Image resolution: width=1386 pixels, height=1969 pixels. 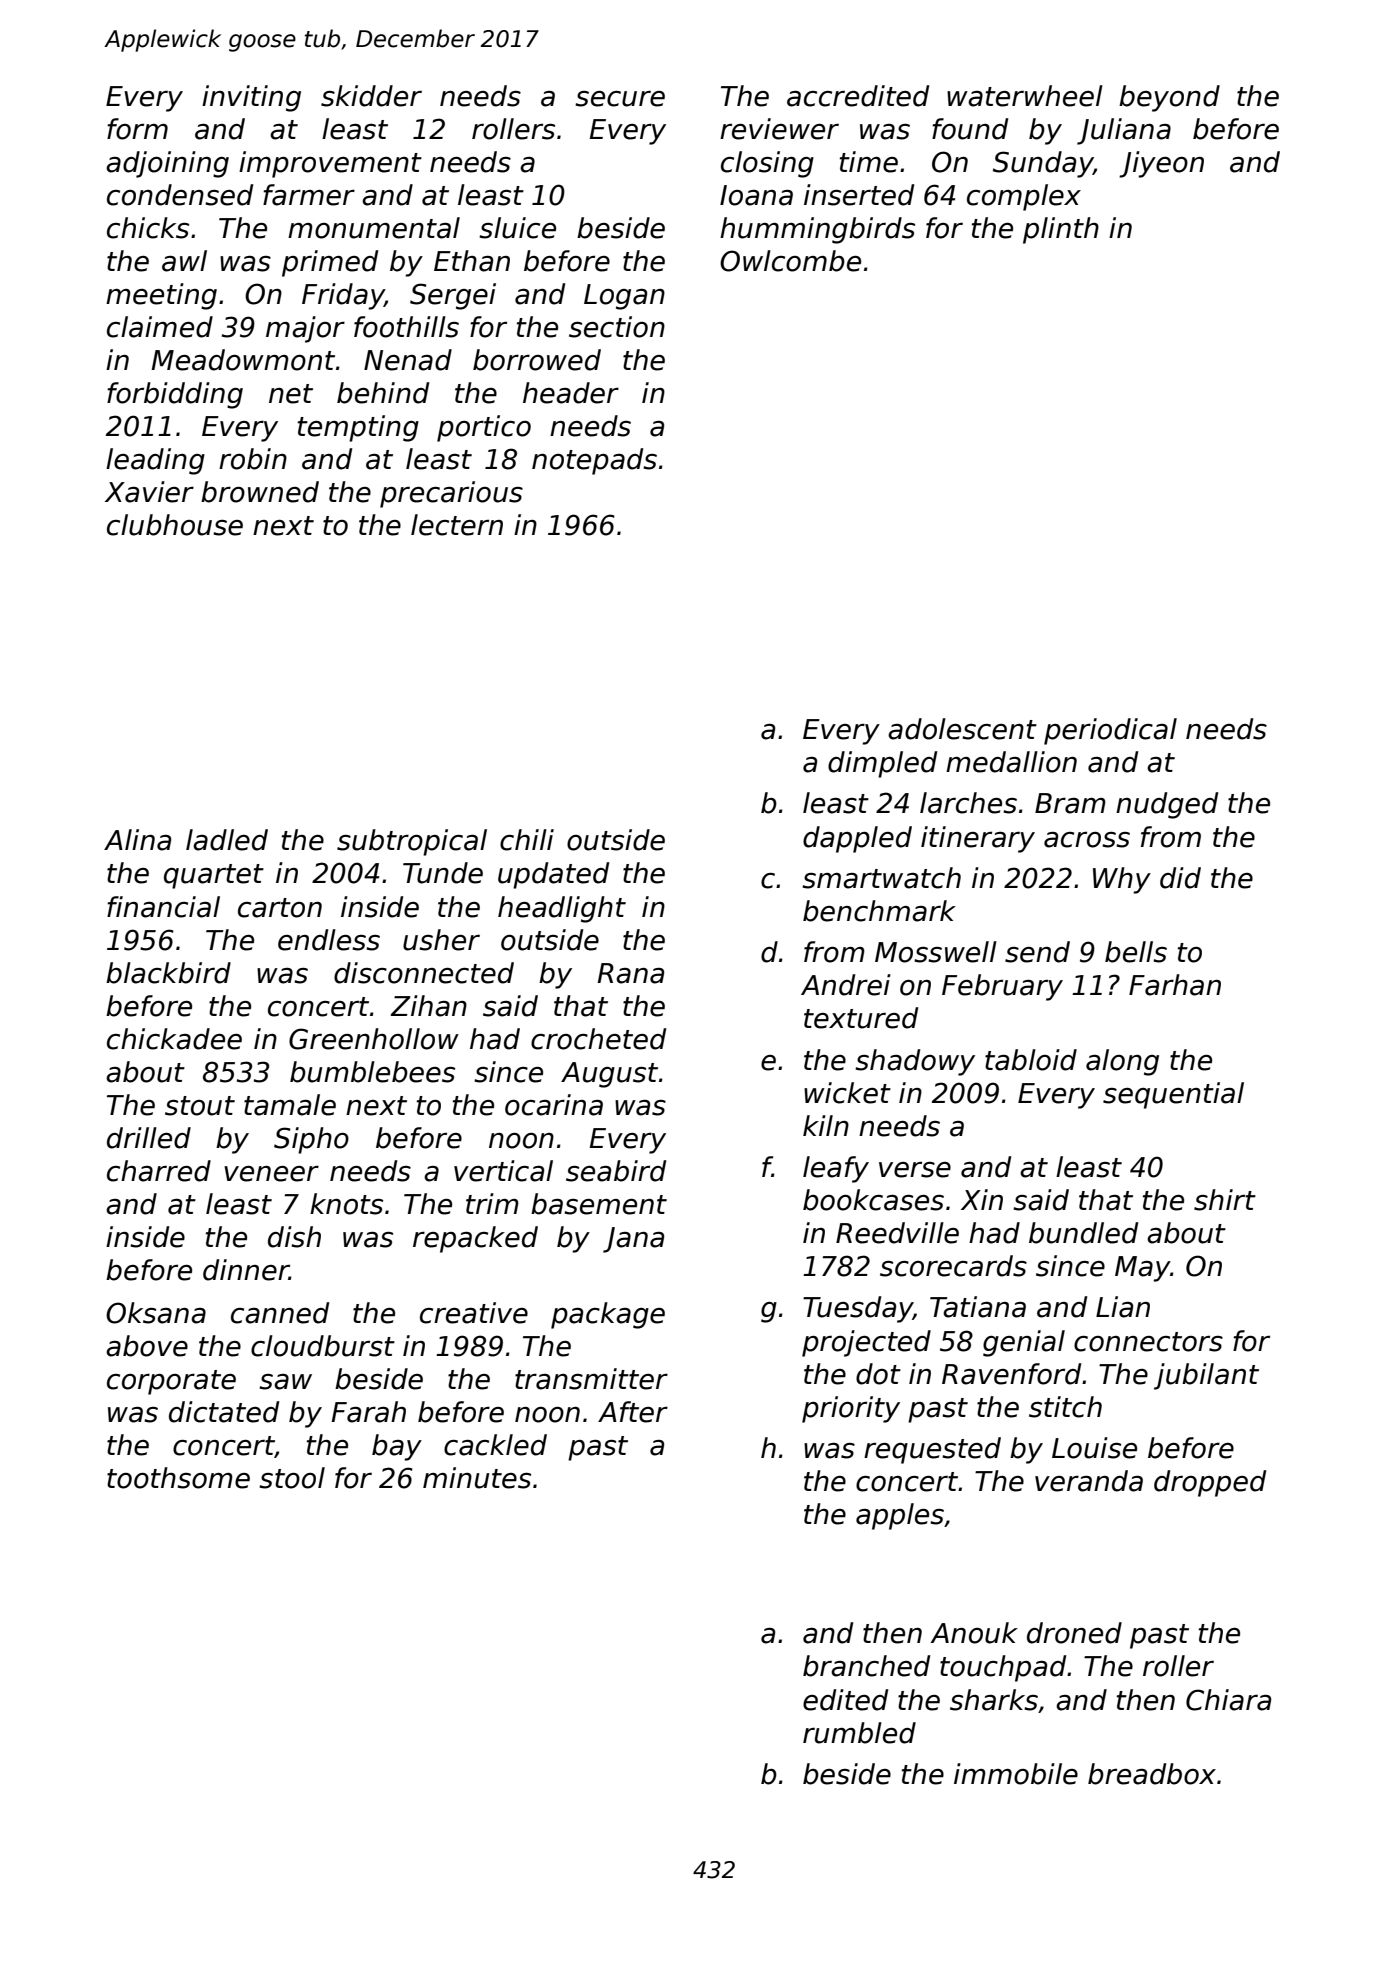 What do you see at coordinates (178, 1478) in the screenshot?
I see `toothsome` at bounding box center [178, 1478].
